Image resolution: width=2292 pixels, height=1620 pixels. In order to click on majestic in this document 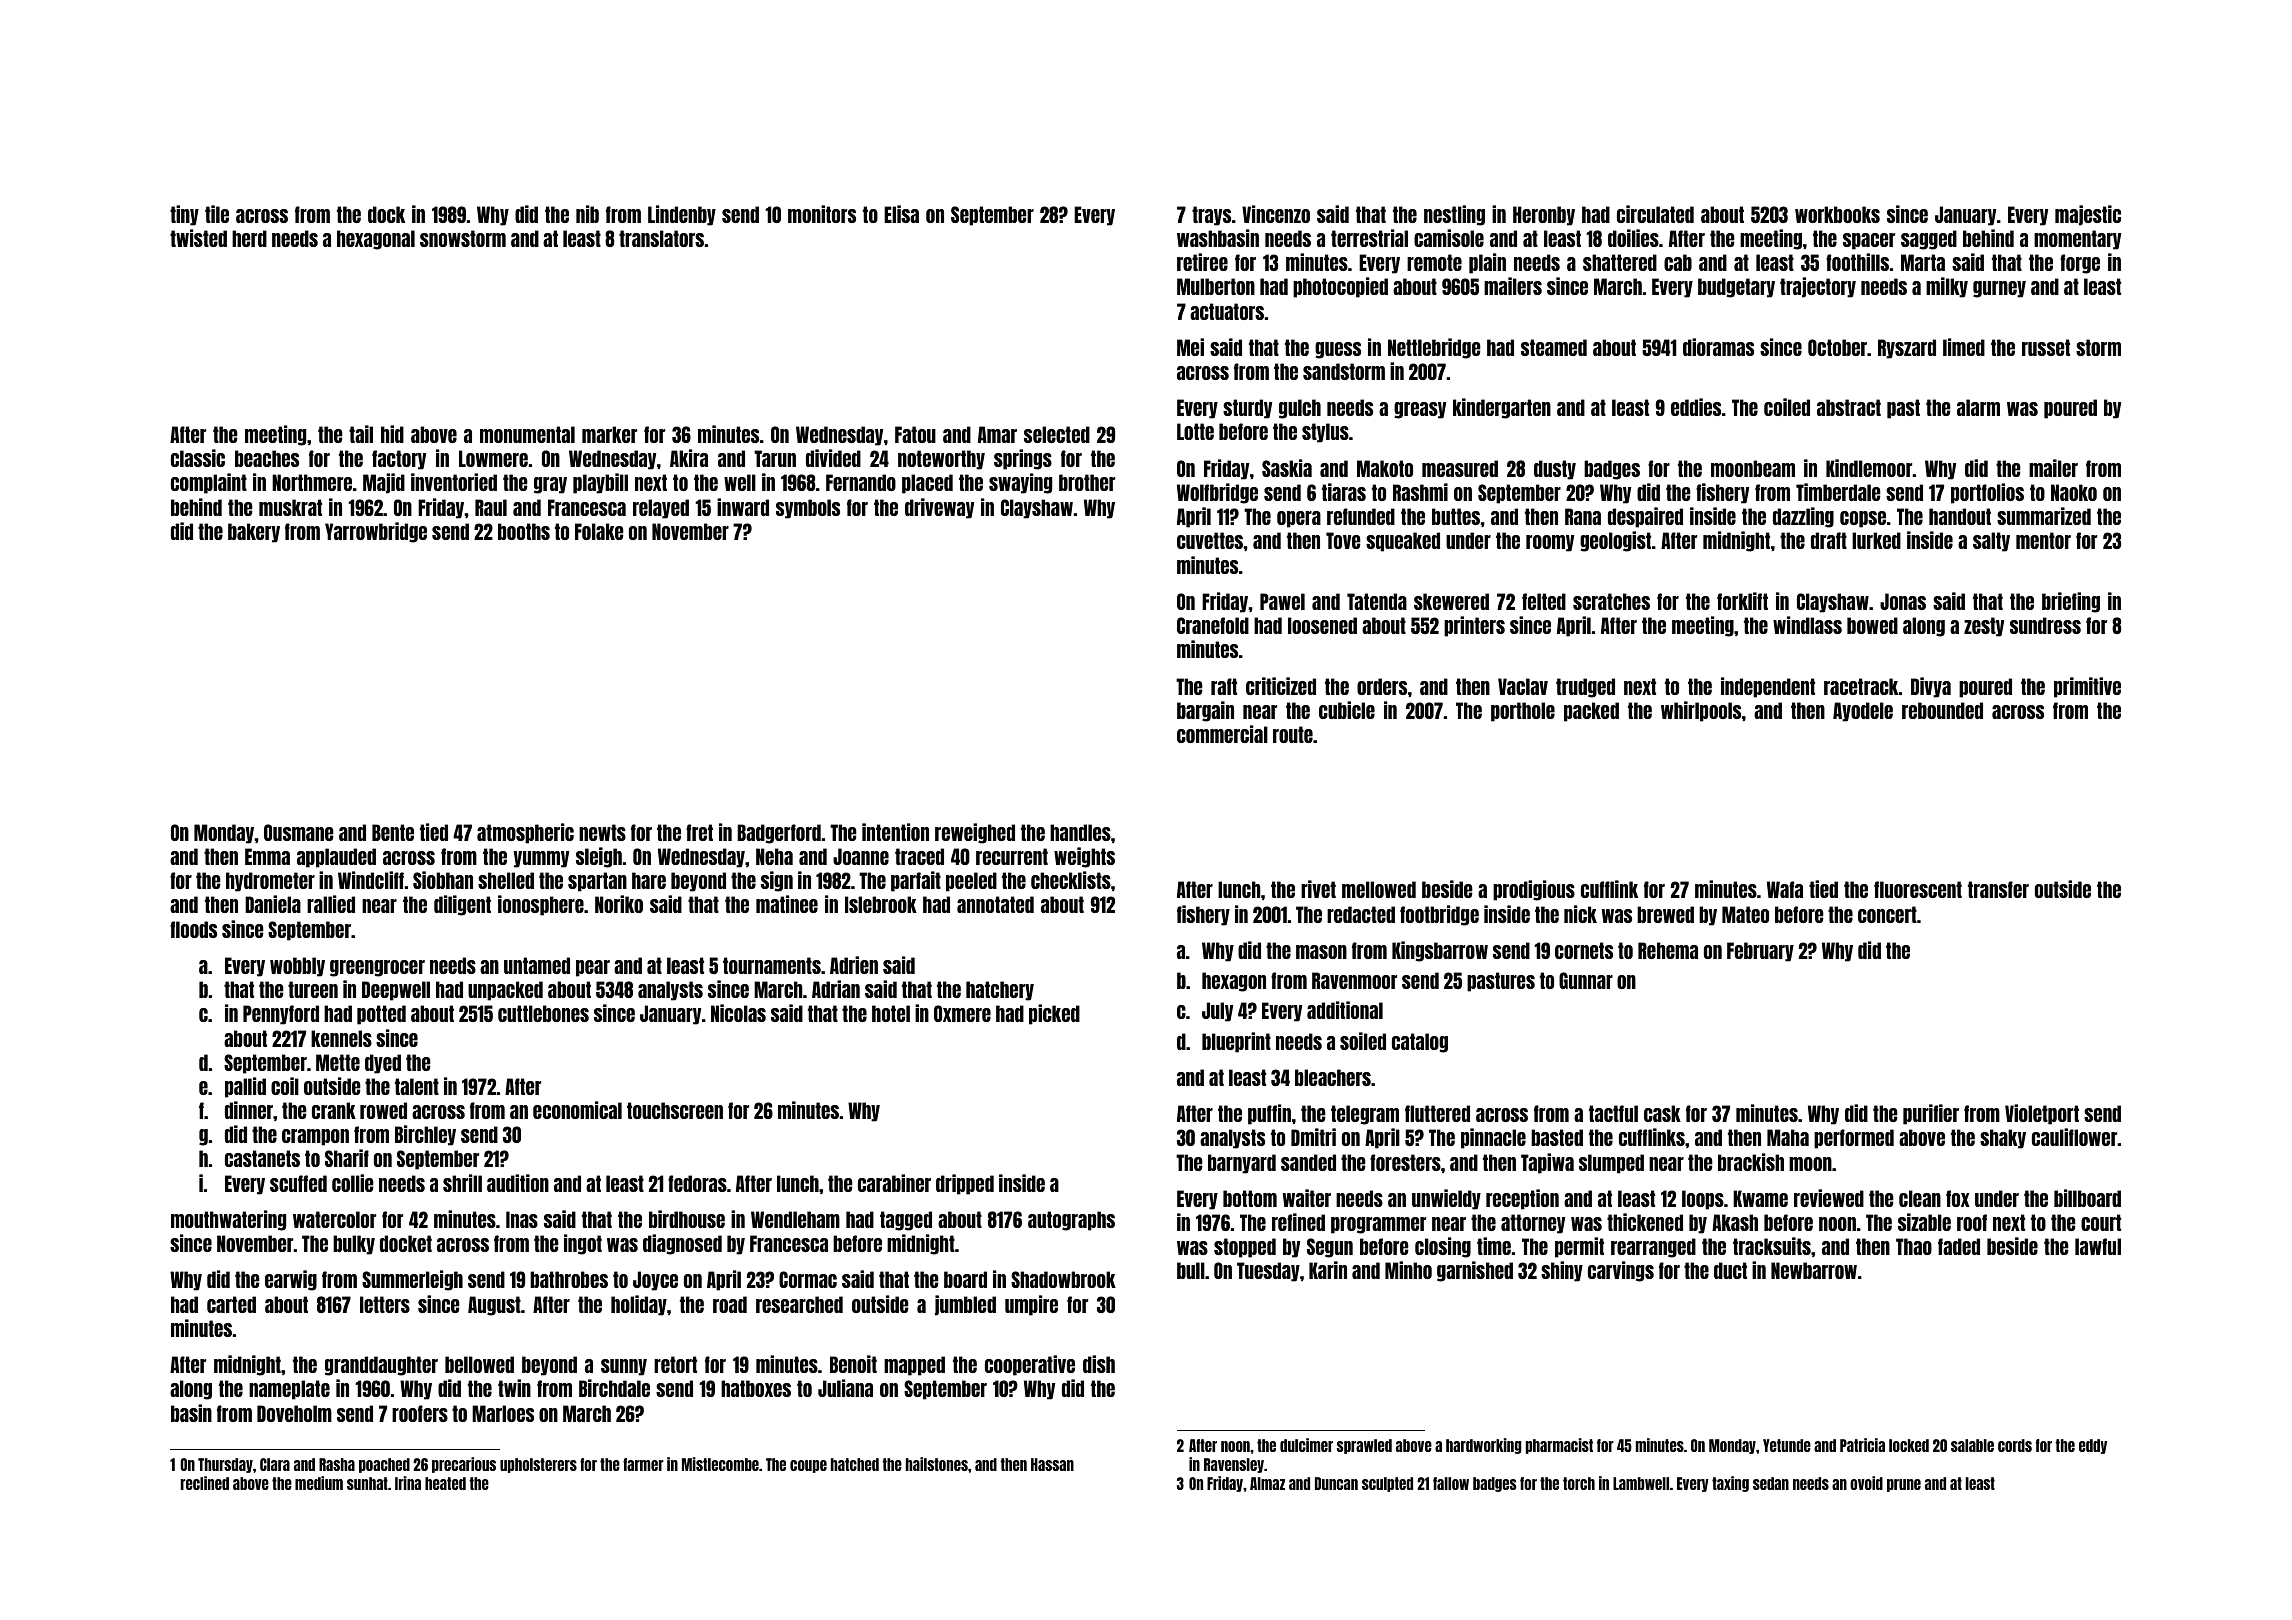, I will do `click(2088, 215)`.
